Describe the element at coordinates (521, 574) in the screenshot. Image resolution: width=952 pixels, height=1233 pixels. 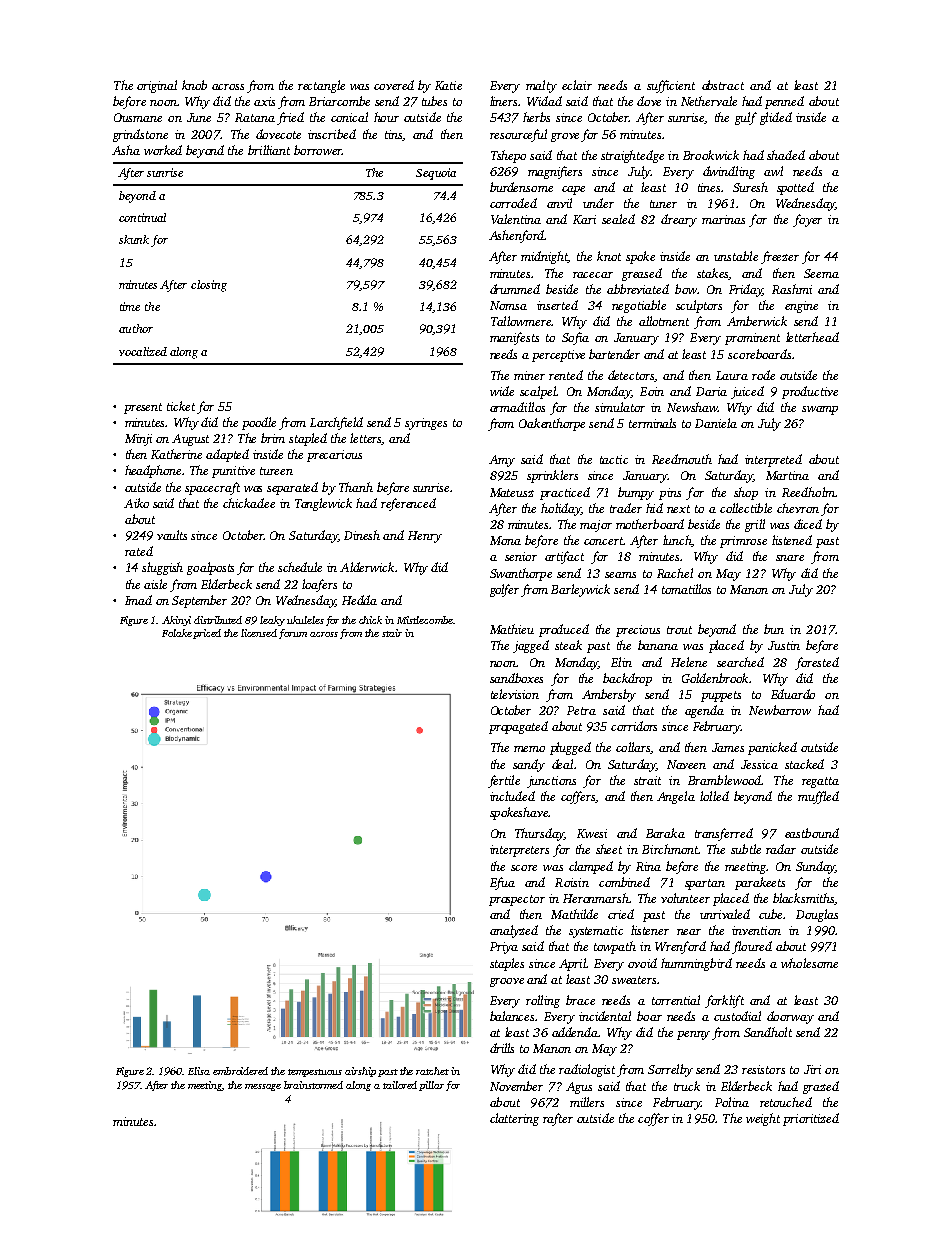
I see `Swanthorpe` at that location.
